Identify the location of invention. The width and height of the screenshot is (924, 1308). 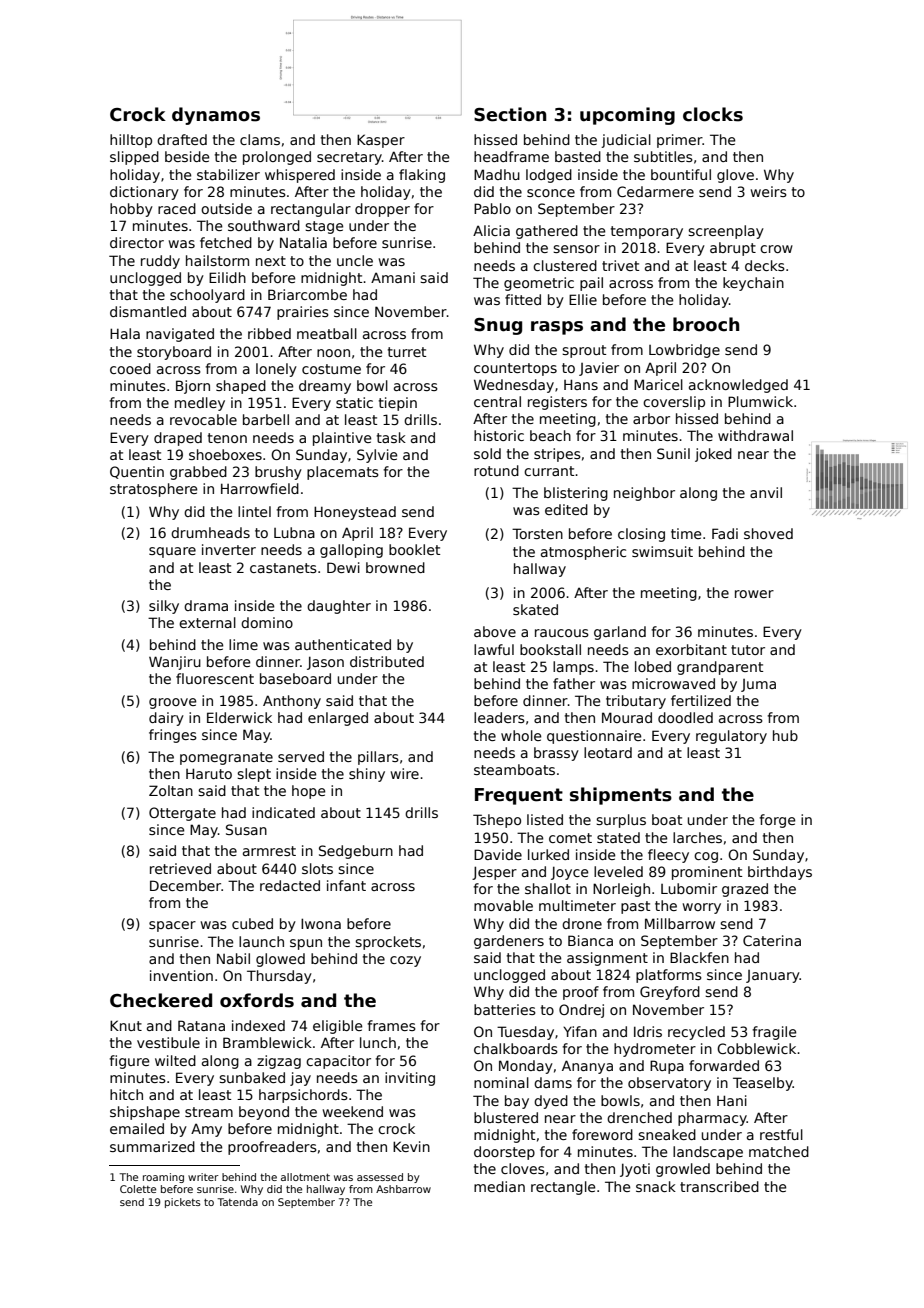
(181, 975).
